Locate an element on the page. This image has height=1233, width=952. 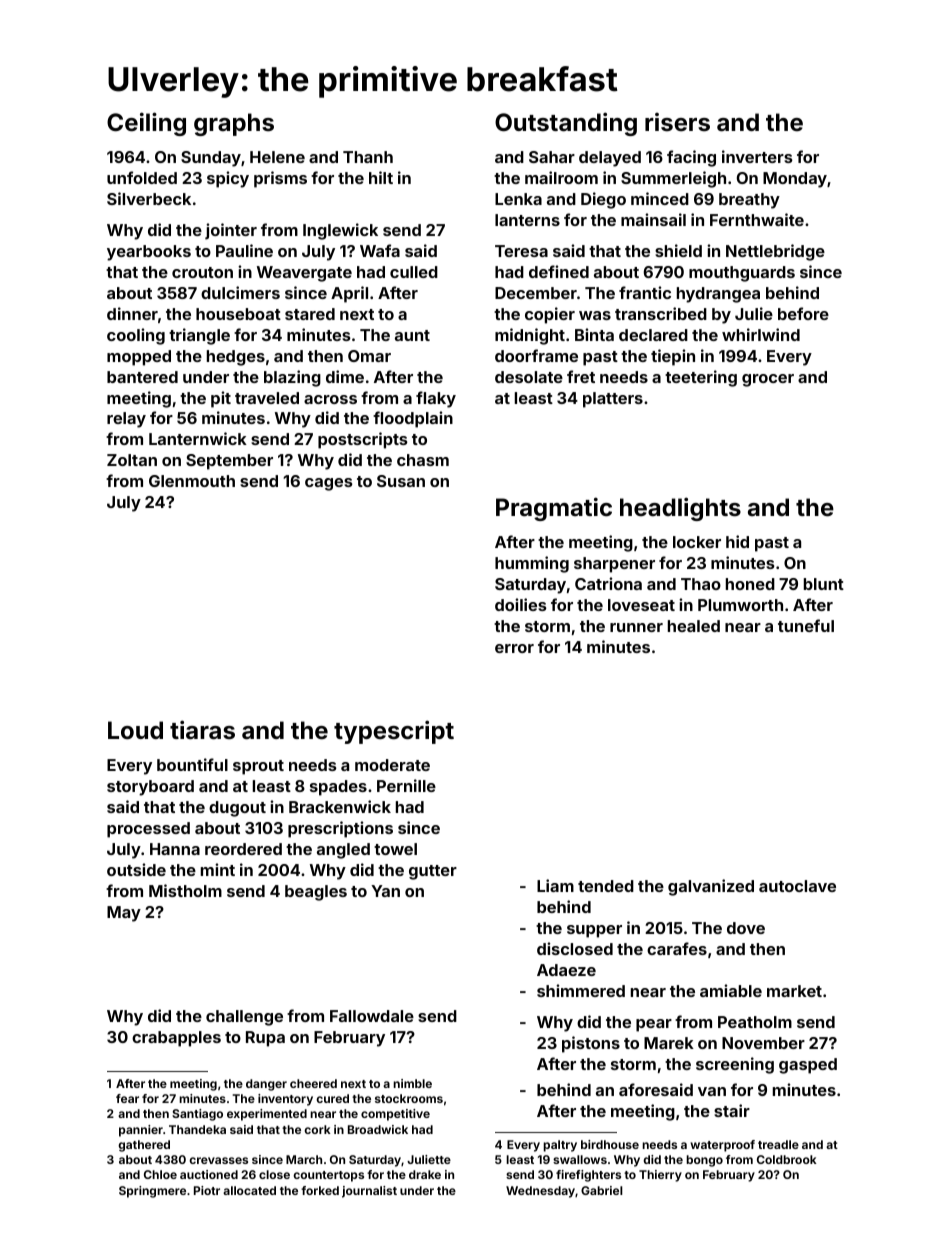
Loud is located at coordinates (135, 730).
